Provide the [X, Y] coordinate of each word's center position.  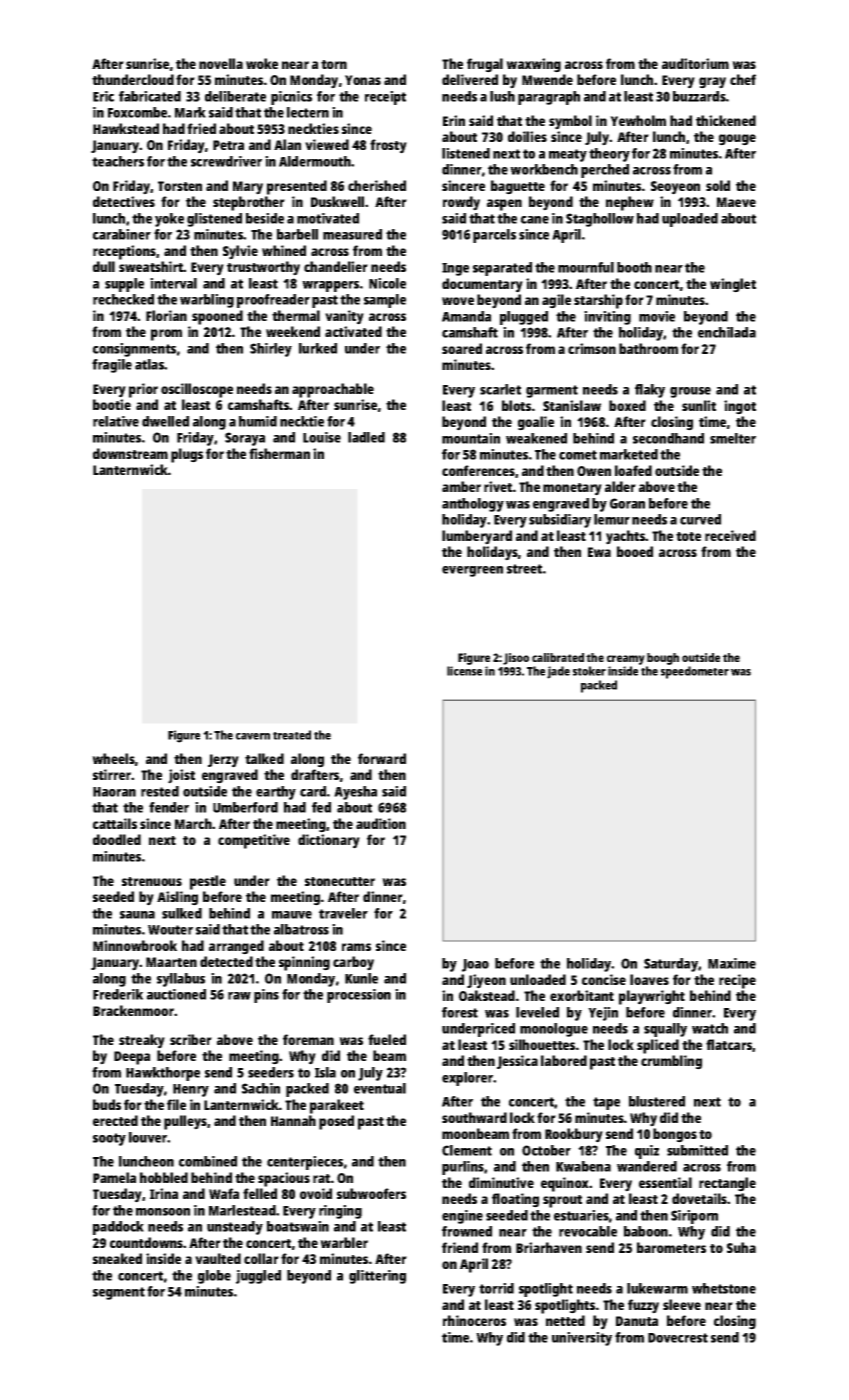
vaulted [218, 1258]
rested [160, 791]
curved [700, 519]
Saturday [671, 965]
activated [353, 331]
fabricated [150, 96]
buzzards [699, 96]
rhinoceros [474, 1320]
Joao [475, 965]
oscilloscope [197, 390]
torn [334, 64]
